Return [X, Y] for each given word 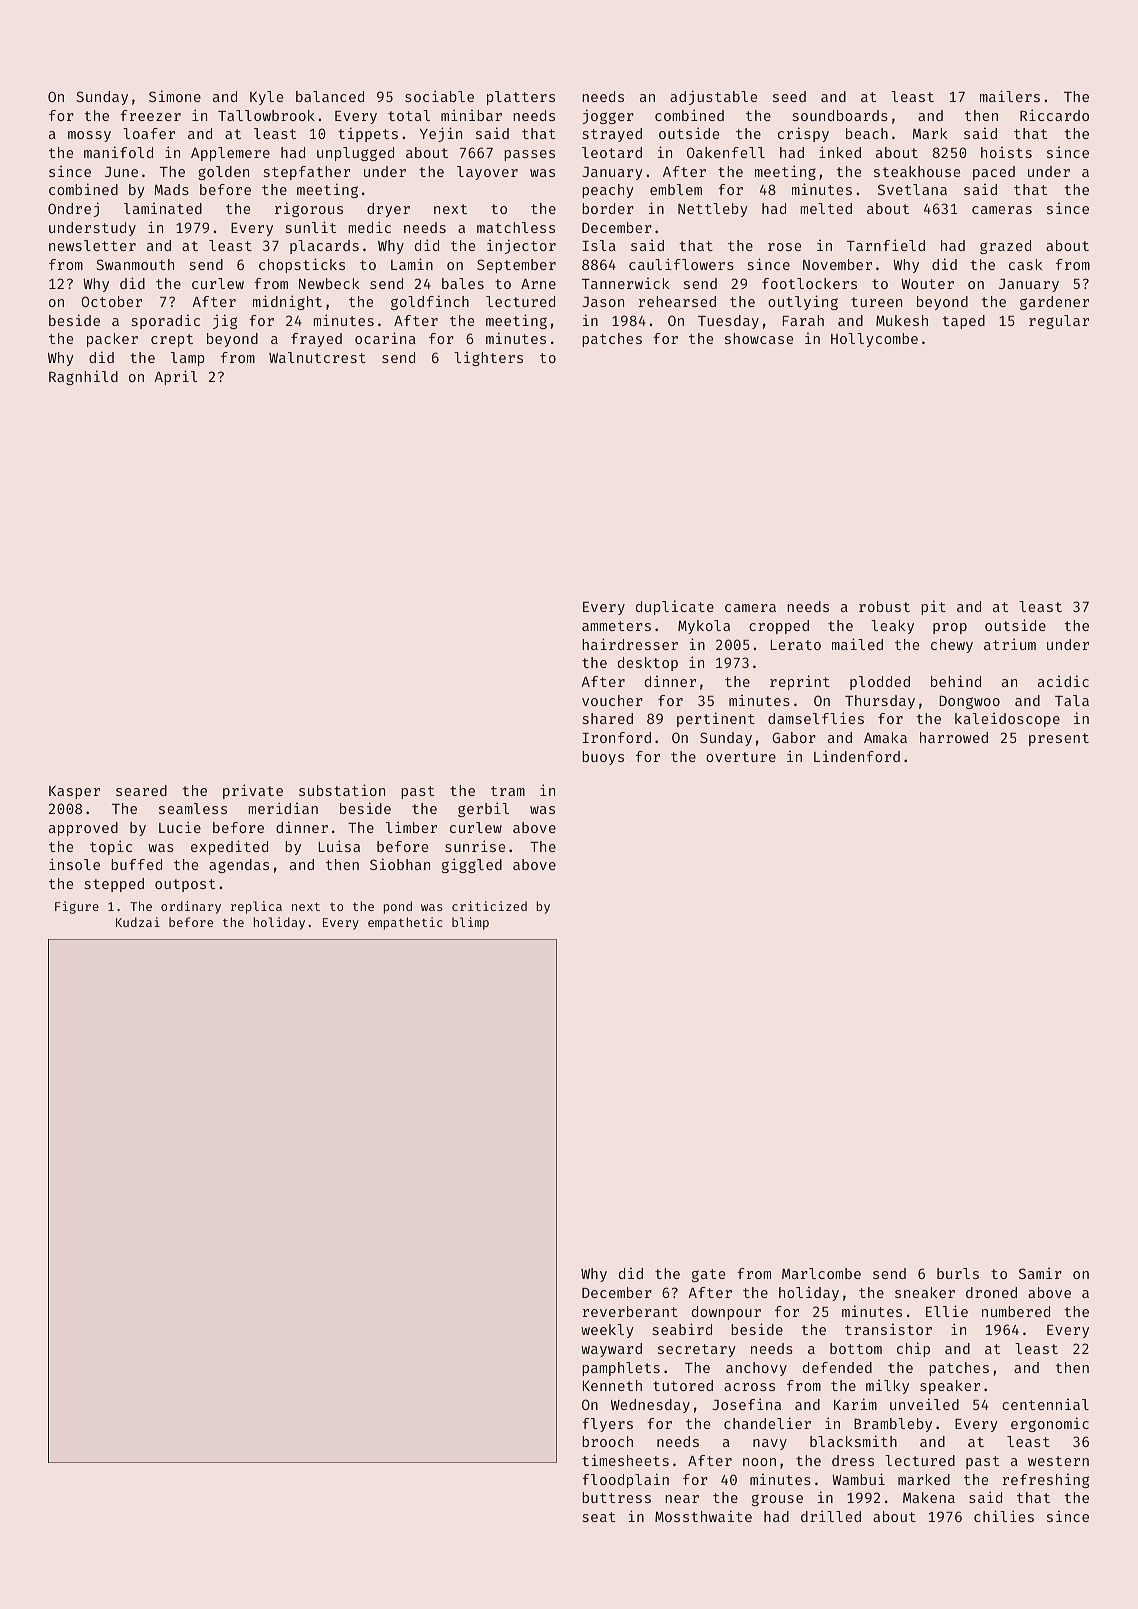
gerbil [483, 809]
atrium [1010, 644]
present [1059, 739]
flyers [607, 1425]
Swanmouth [135, 264]
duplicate [675, 607]
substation [342, 790]
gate [708, 1275]
